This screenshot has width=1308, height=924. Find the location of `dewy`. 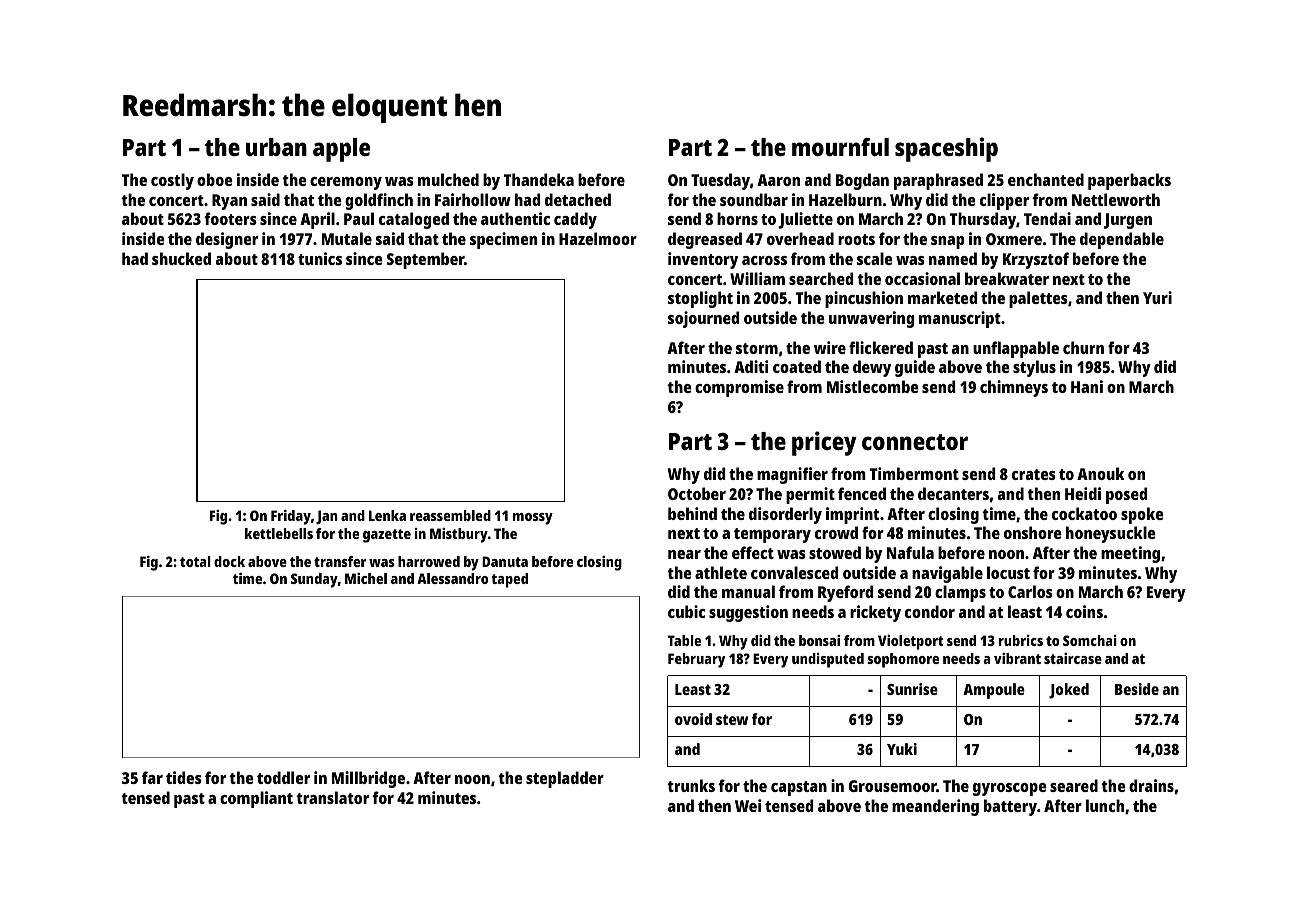

dewy is located at coordinates (872, 368).
